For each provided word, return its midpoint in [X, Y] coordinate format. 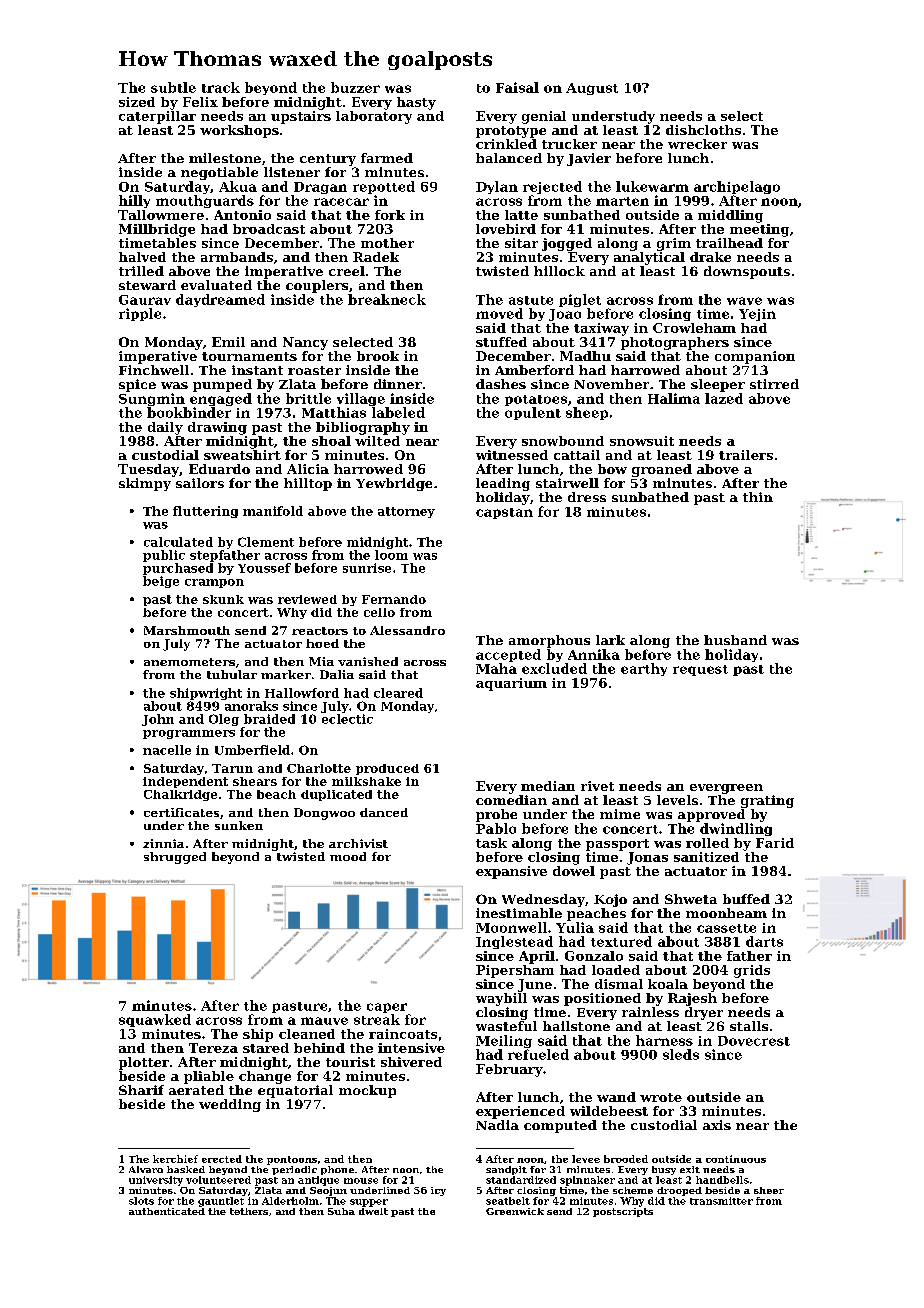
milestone [225, 158]
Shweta [691, 899]
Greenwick [515, 1211]
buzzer [355, 87]
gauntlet [221, 1202]
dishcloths [703, 130]
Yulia [575, 927]
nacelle [167, 750]
